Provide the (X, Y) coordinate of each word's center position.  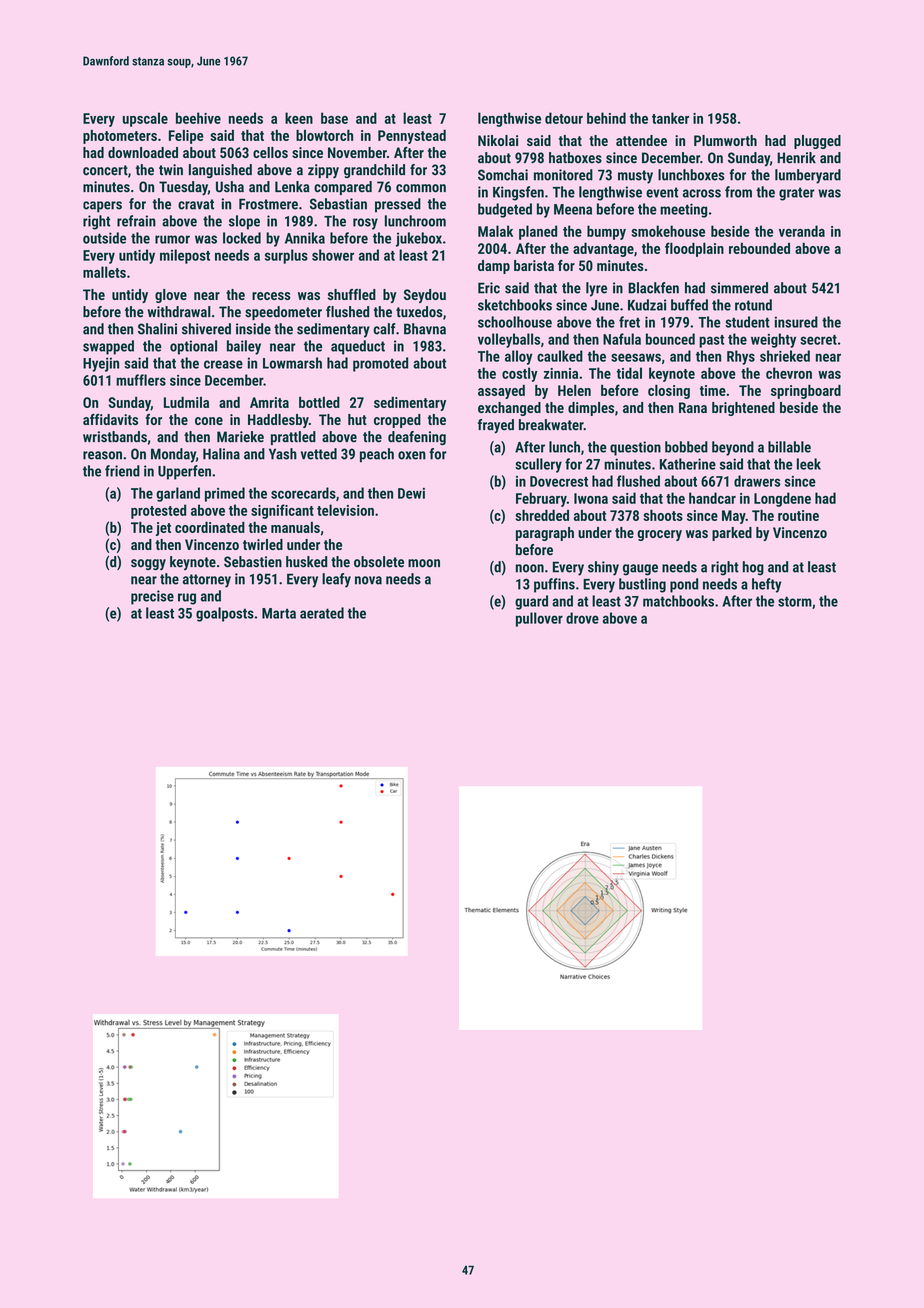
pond (684, 585)
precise (152, 597)
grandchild (374, 171)
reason (102, 455)
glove (171, 296)
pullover (539, 619)
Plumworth (725, 140)
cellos (270, 152)
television (345, 510)
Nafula (622, 339)
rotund (753, 305)
